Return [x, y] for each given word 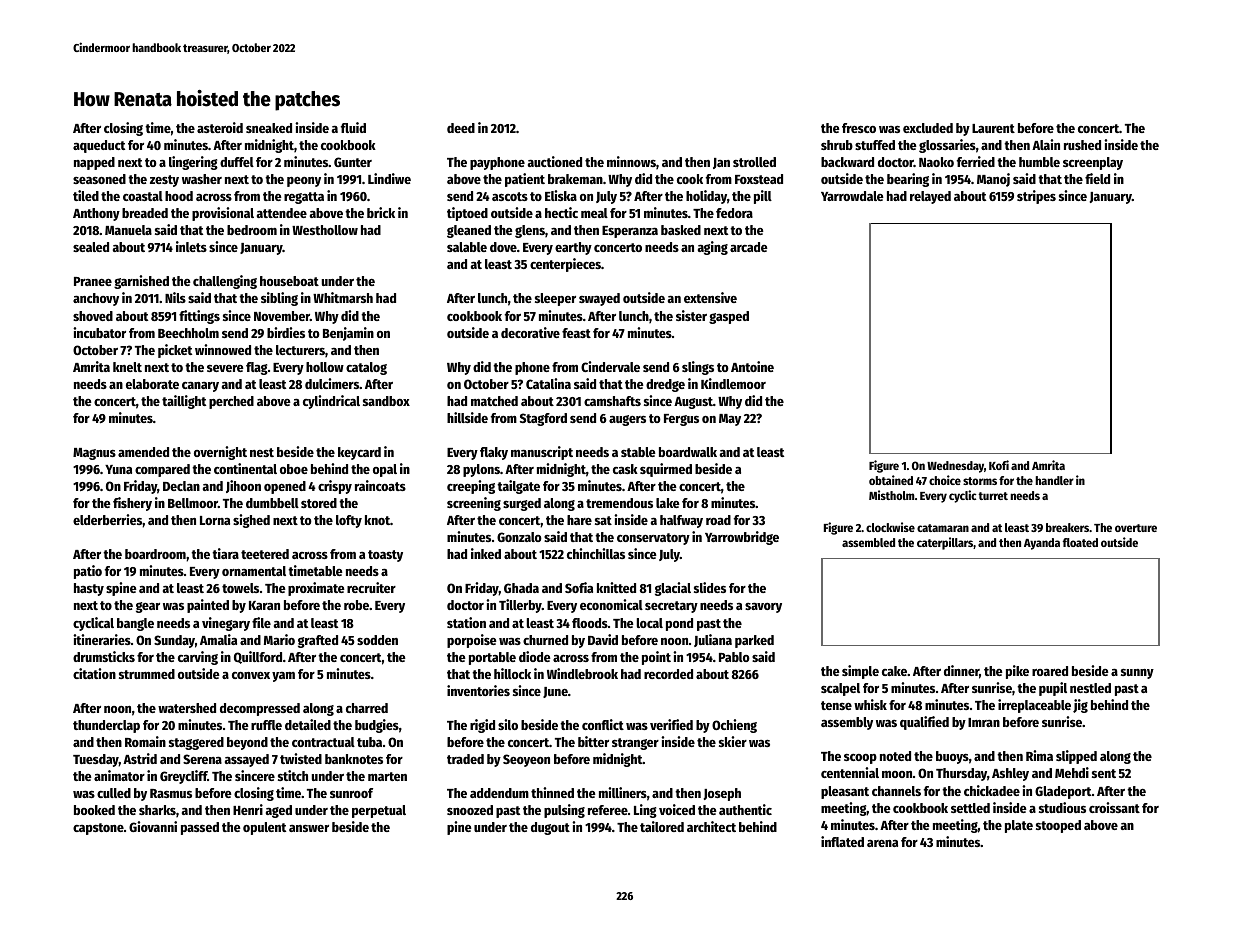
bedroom [252, 230]
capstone [98, 829]
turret [993, 496]
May [730, 420]
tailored [662, 826]
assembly [847, 723]
